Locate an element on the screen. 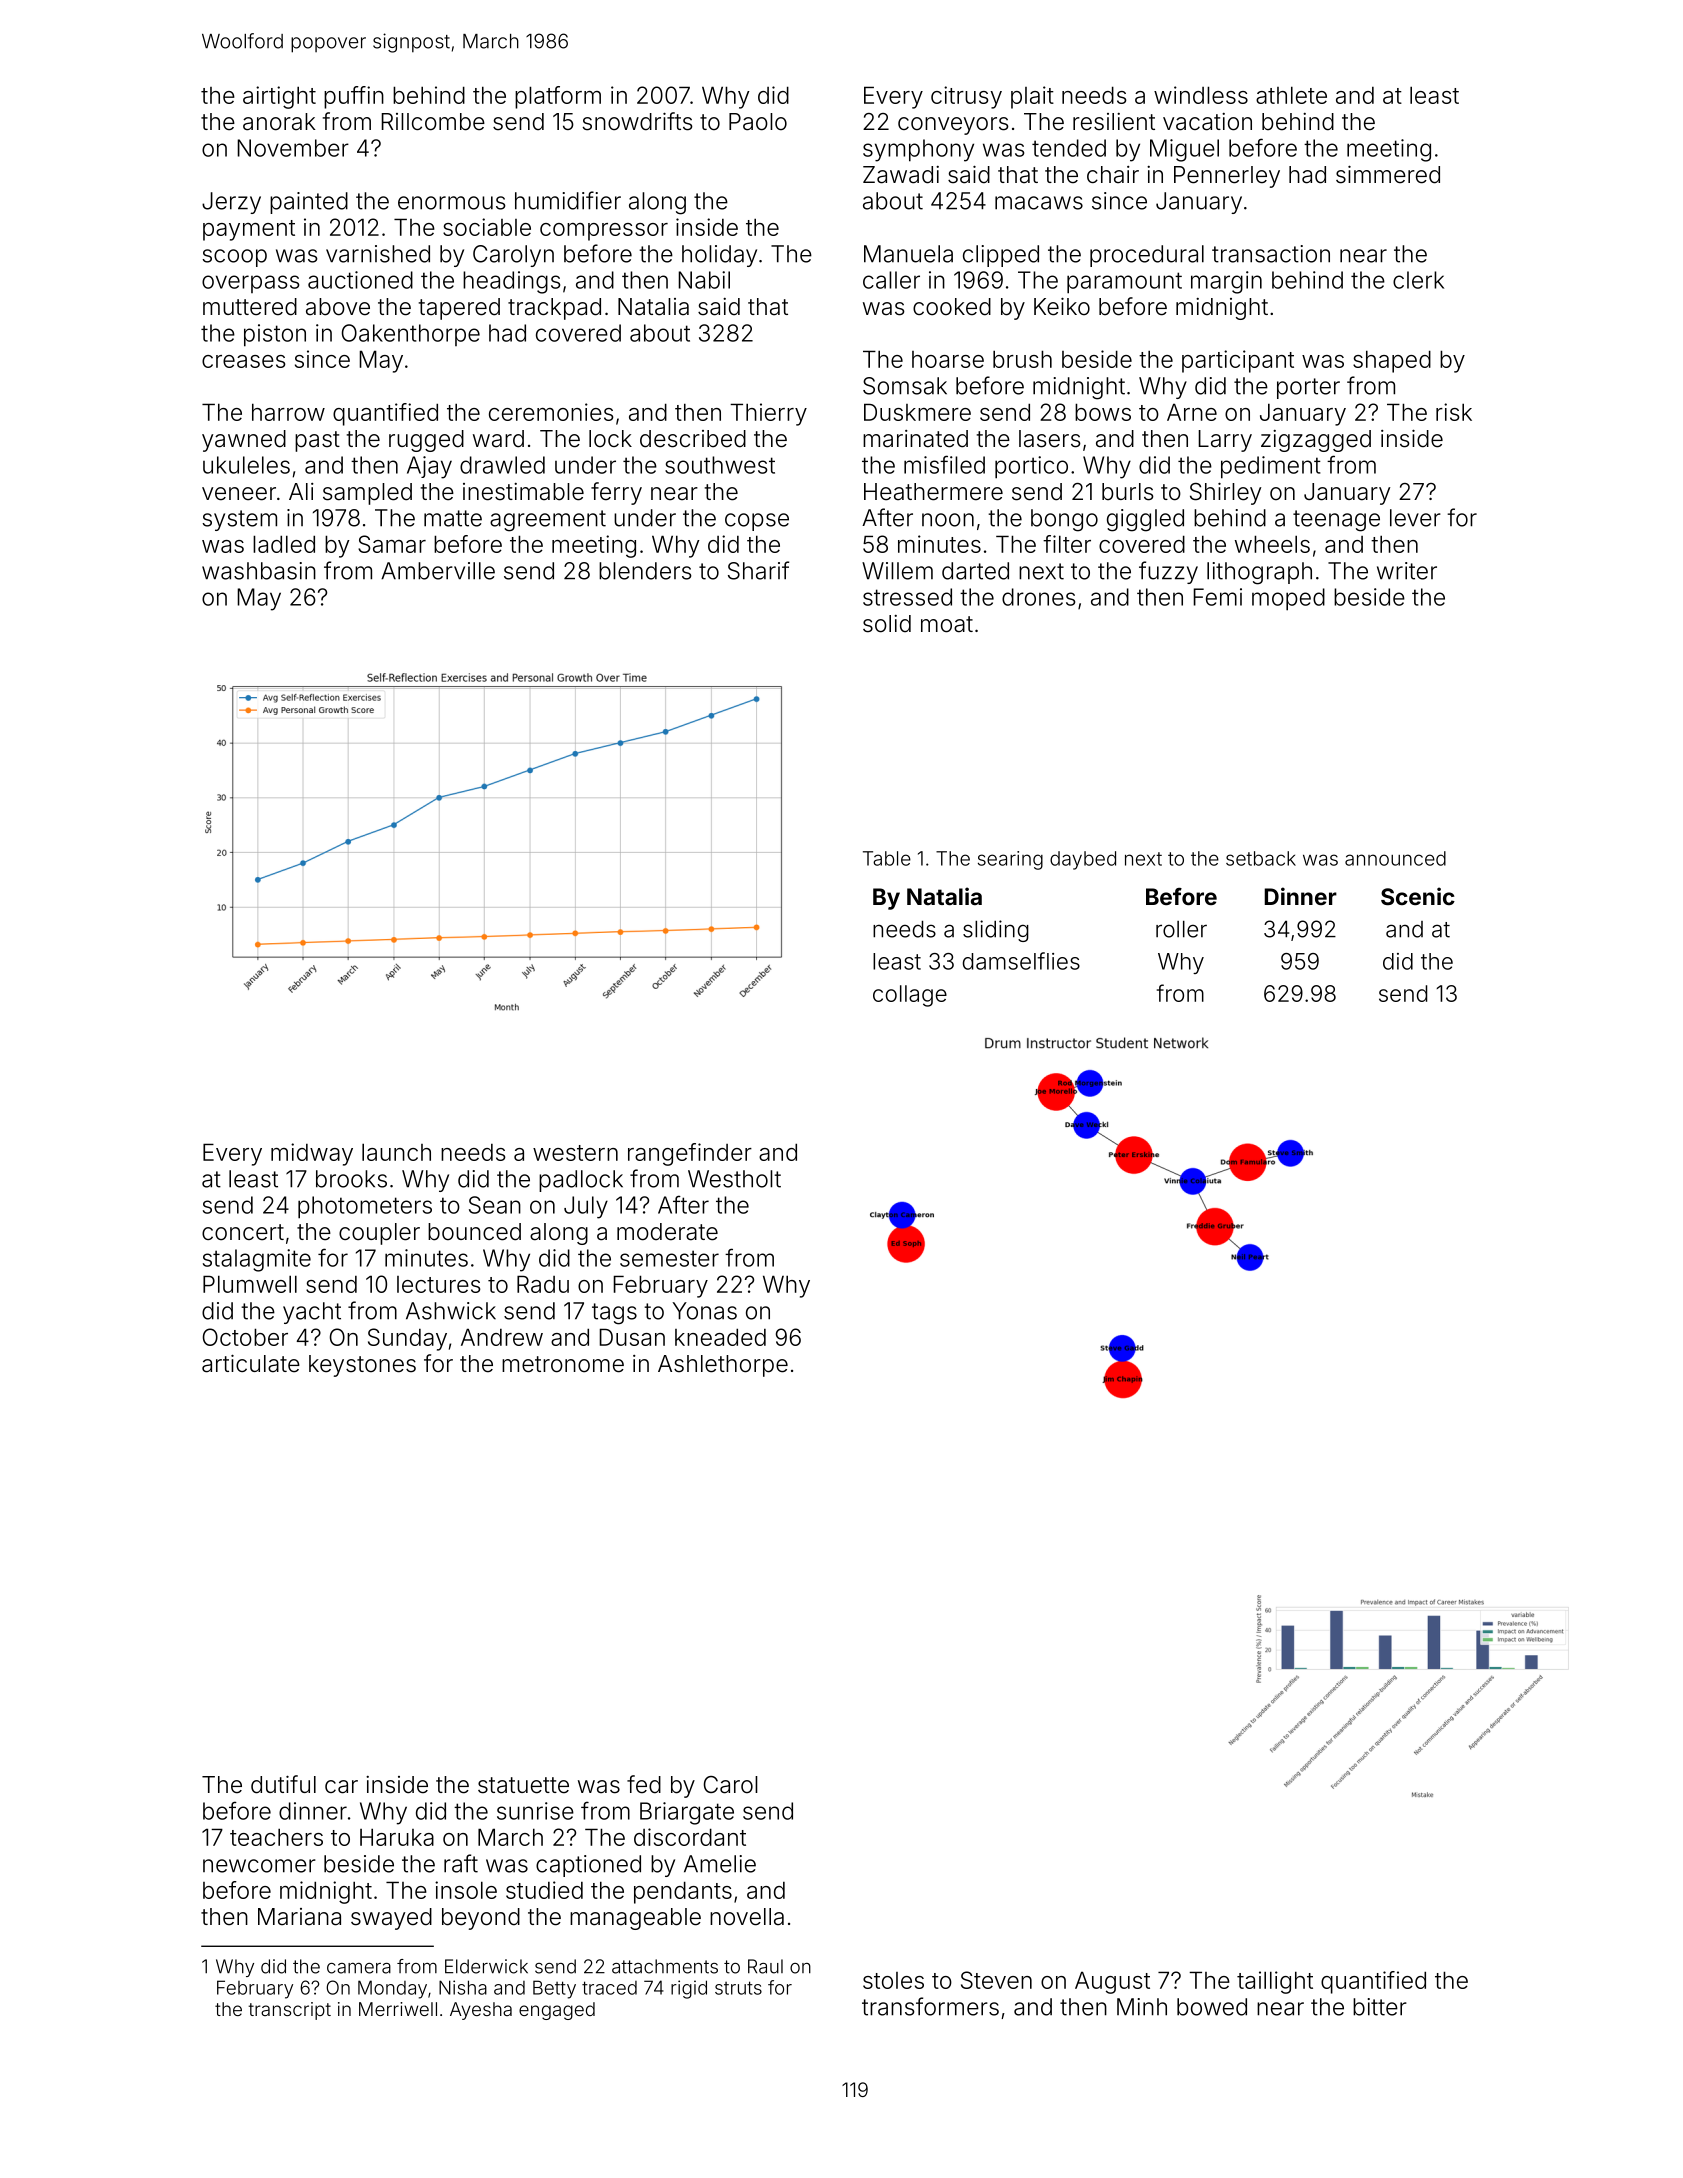 This screenshot has height=2178, width=1683. engaged is located at coordinates (557, 2011).
